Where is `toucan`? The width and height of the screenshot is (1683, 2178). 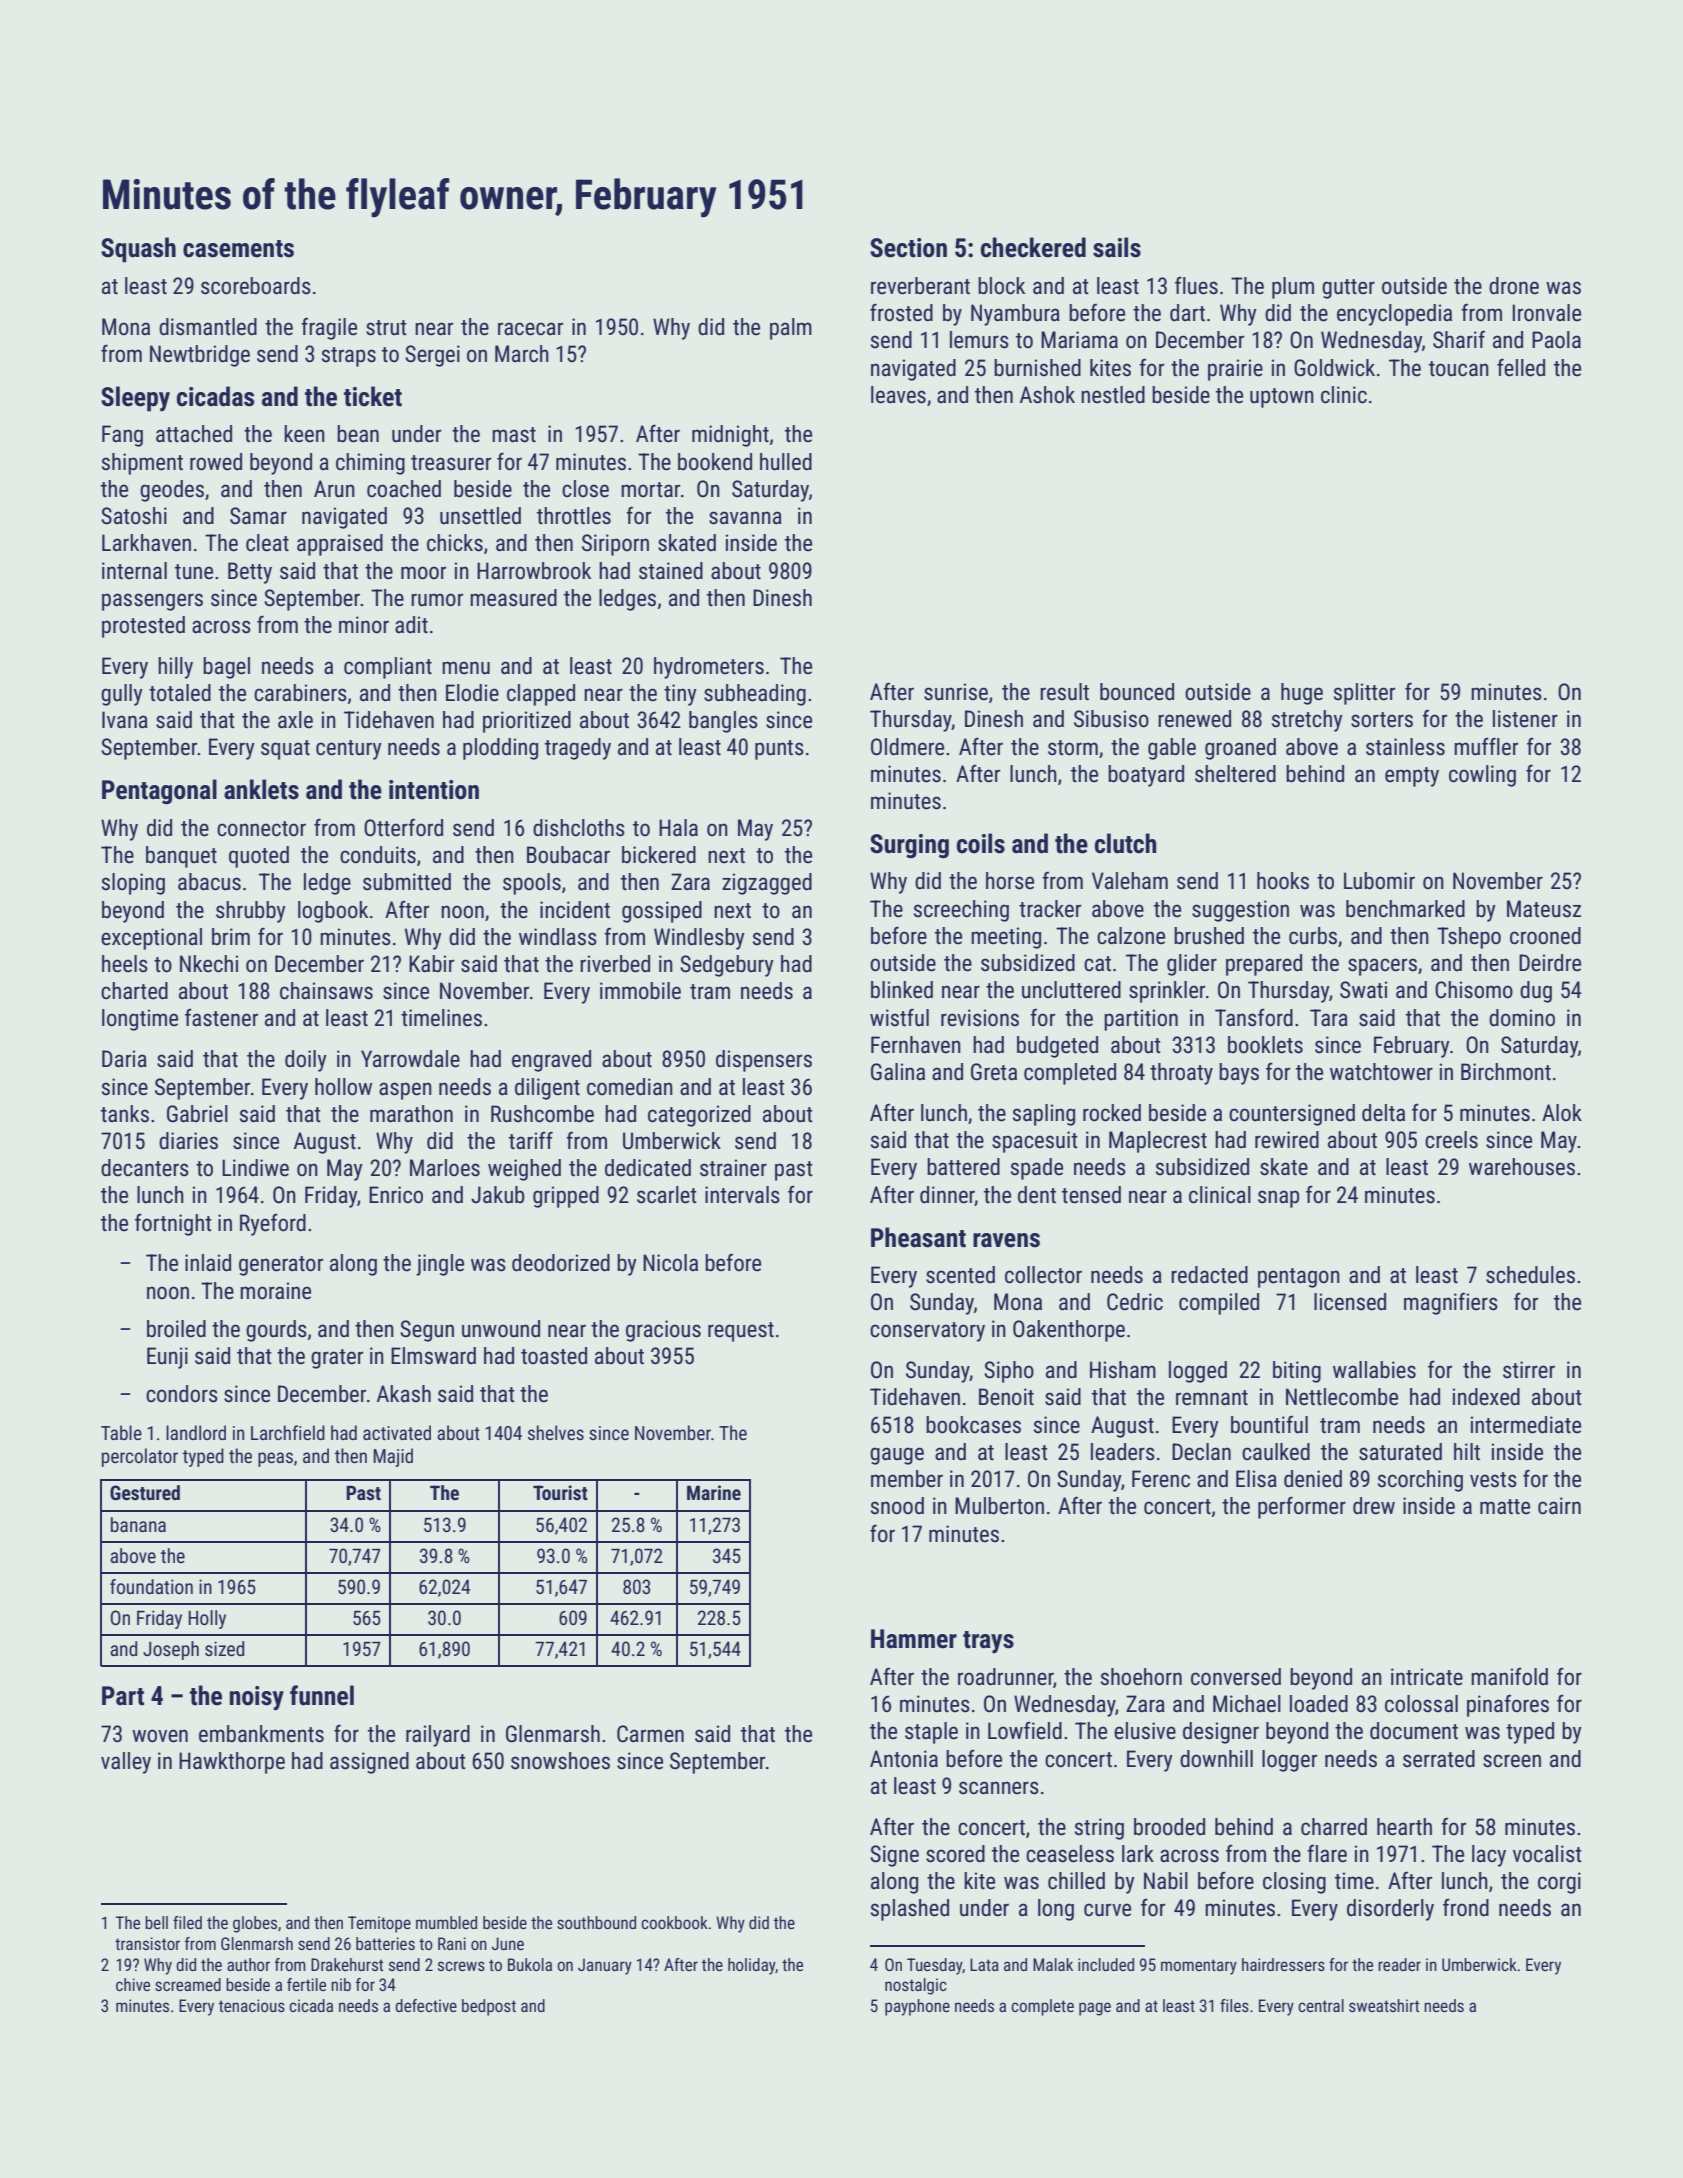 toucan is located at coordinates (1459, 369).
